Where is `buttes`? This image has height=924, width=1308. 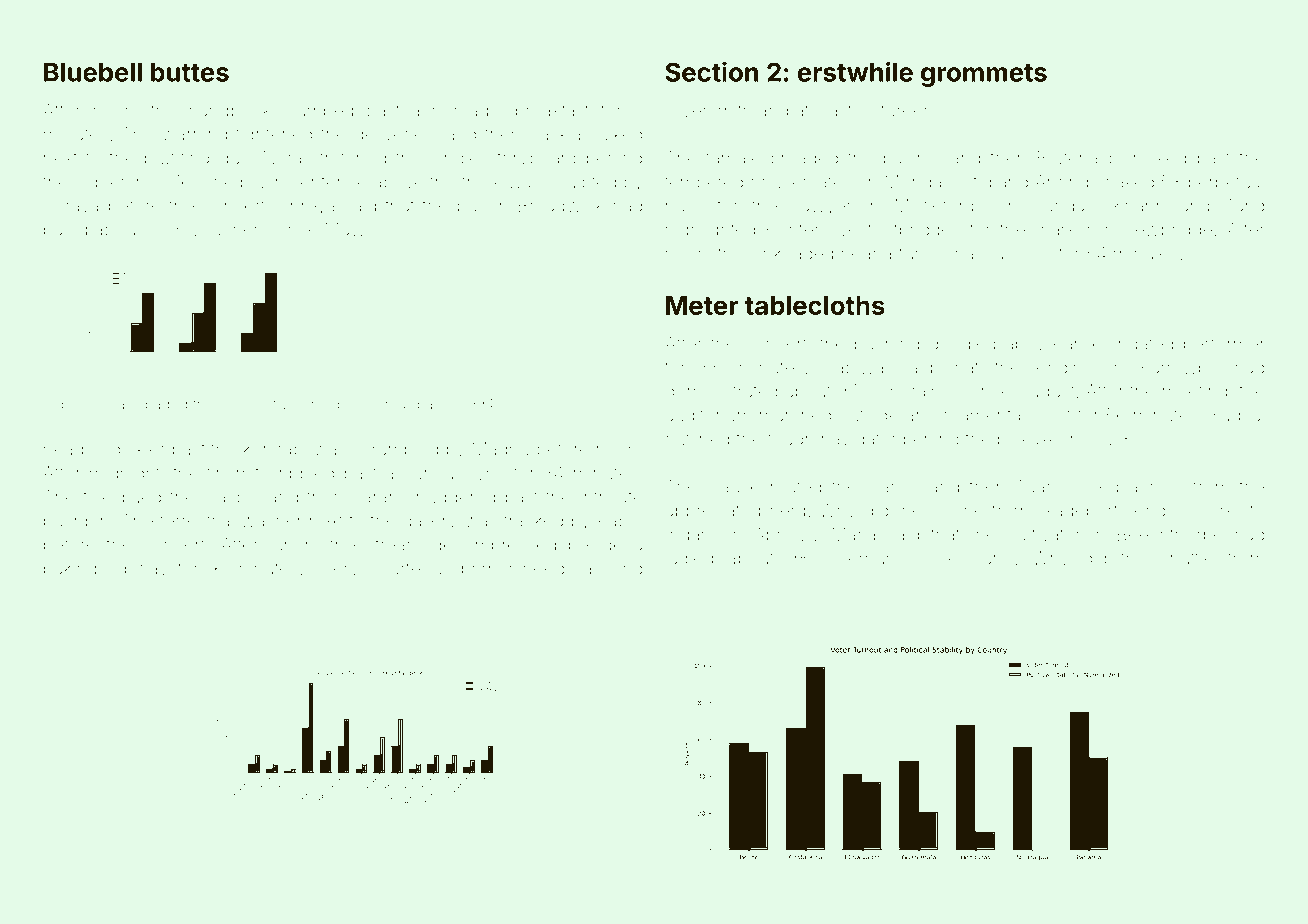
buttes is located at coordinates (190, 72).
